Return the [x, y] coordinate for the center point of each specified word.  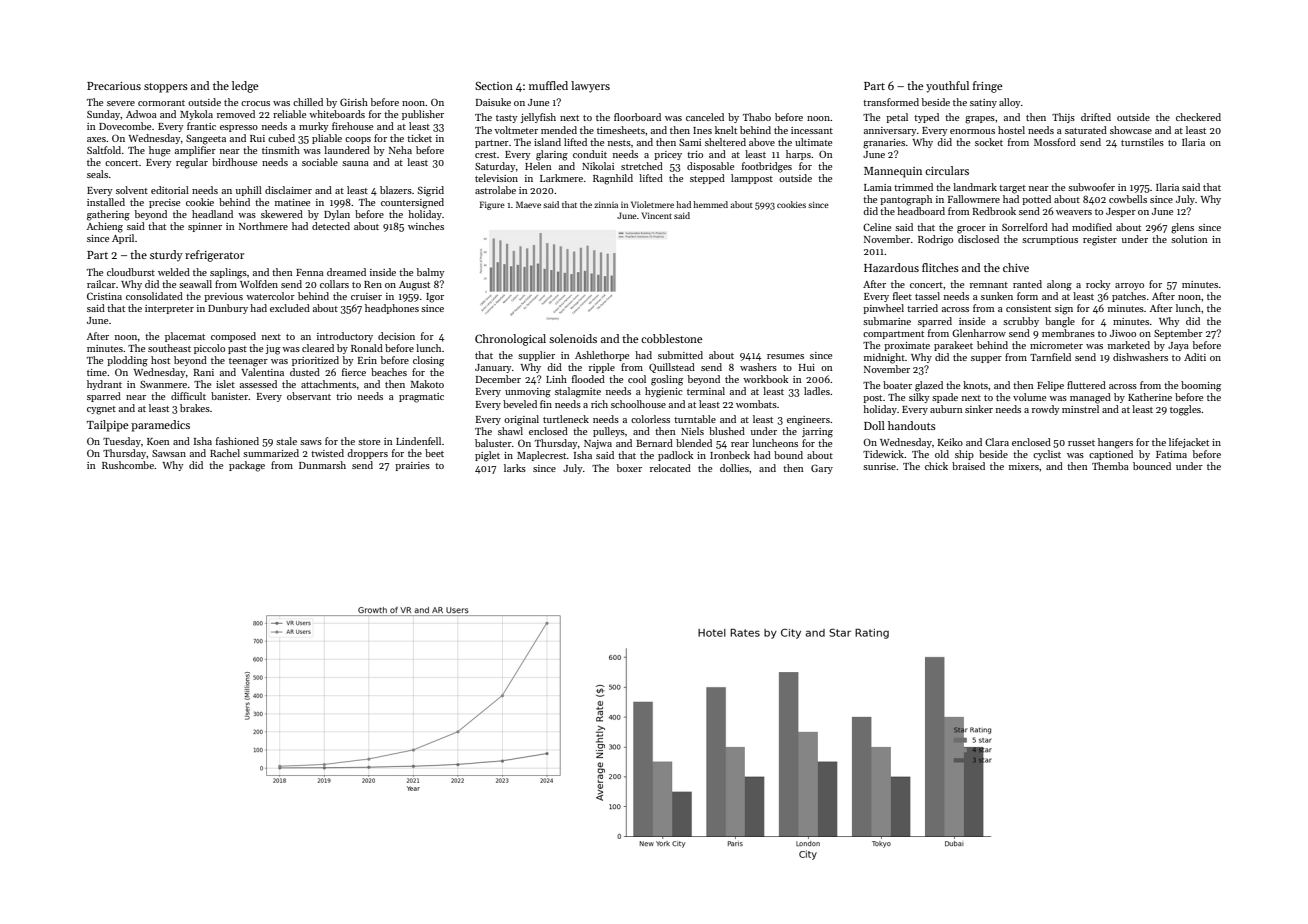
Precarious [114, 86]
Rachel [225, 453]
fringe [988, 87]
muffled [548, 85]
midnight [884, 358]
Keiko [950, 442]
